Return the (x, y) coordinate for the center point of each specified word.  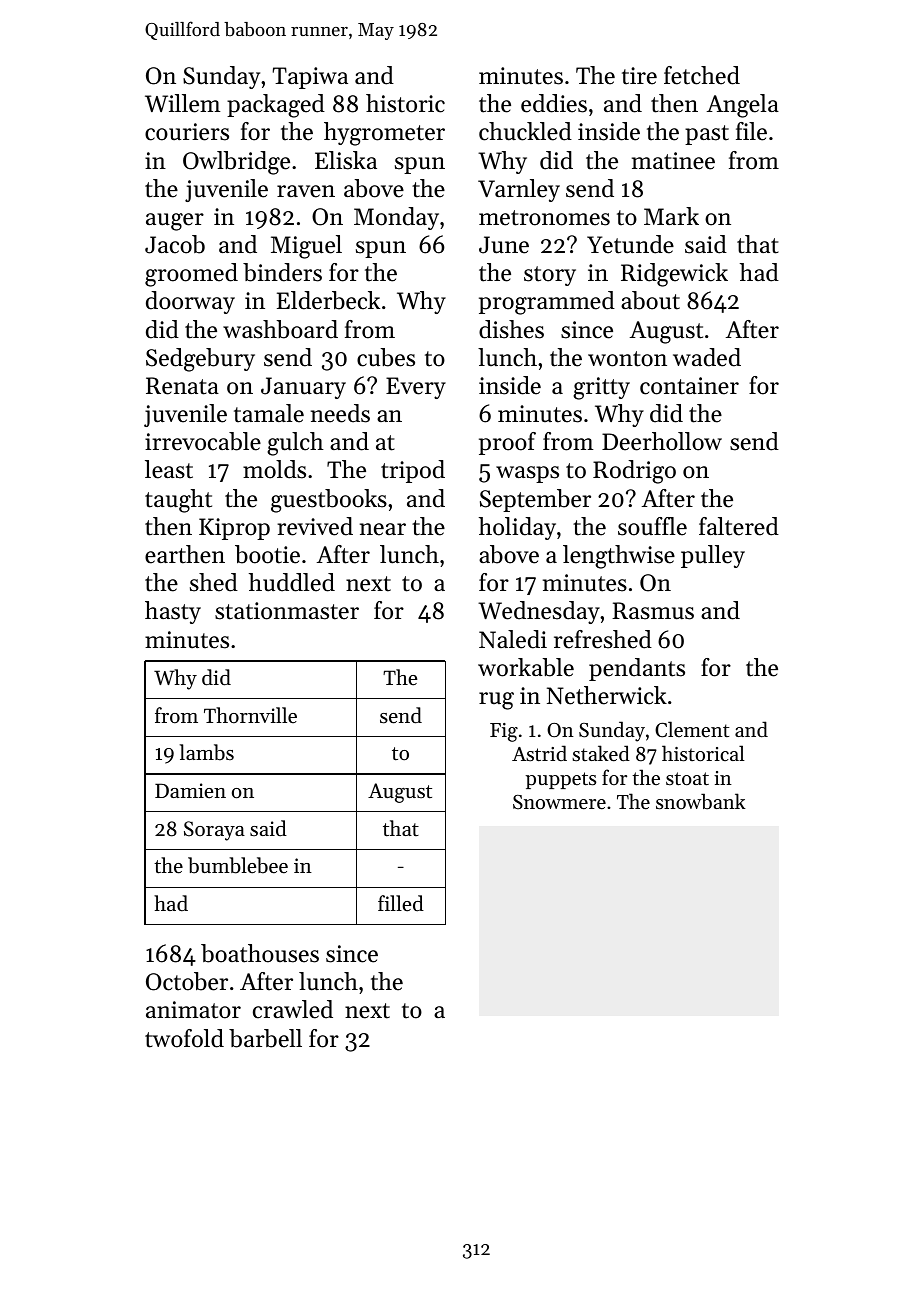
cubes (386, 357)
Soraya (214, 831)
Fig (504, 732)
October (187, 981)
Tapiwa (310, 78)
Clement (692, 729)
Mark (671, 216)
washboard (280, 329)
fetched (702, 75)
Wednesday (539, 612)
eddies (554, 103)
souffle (652, 526)
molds (274, 469)
